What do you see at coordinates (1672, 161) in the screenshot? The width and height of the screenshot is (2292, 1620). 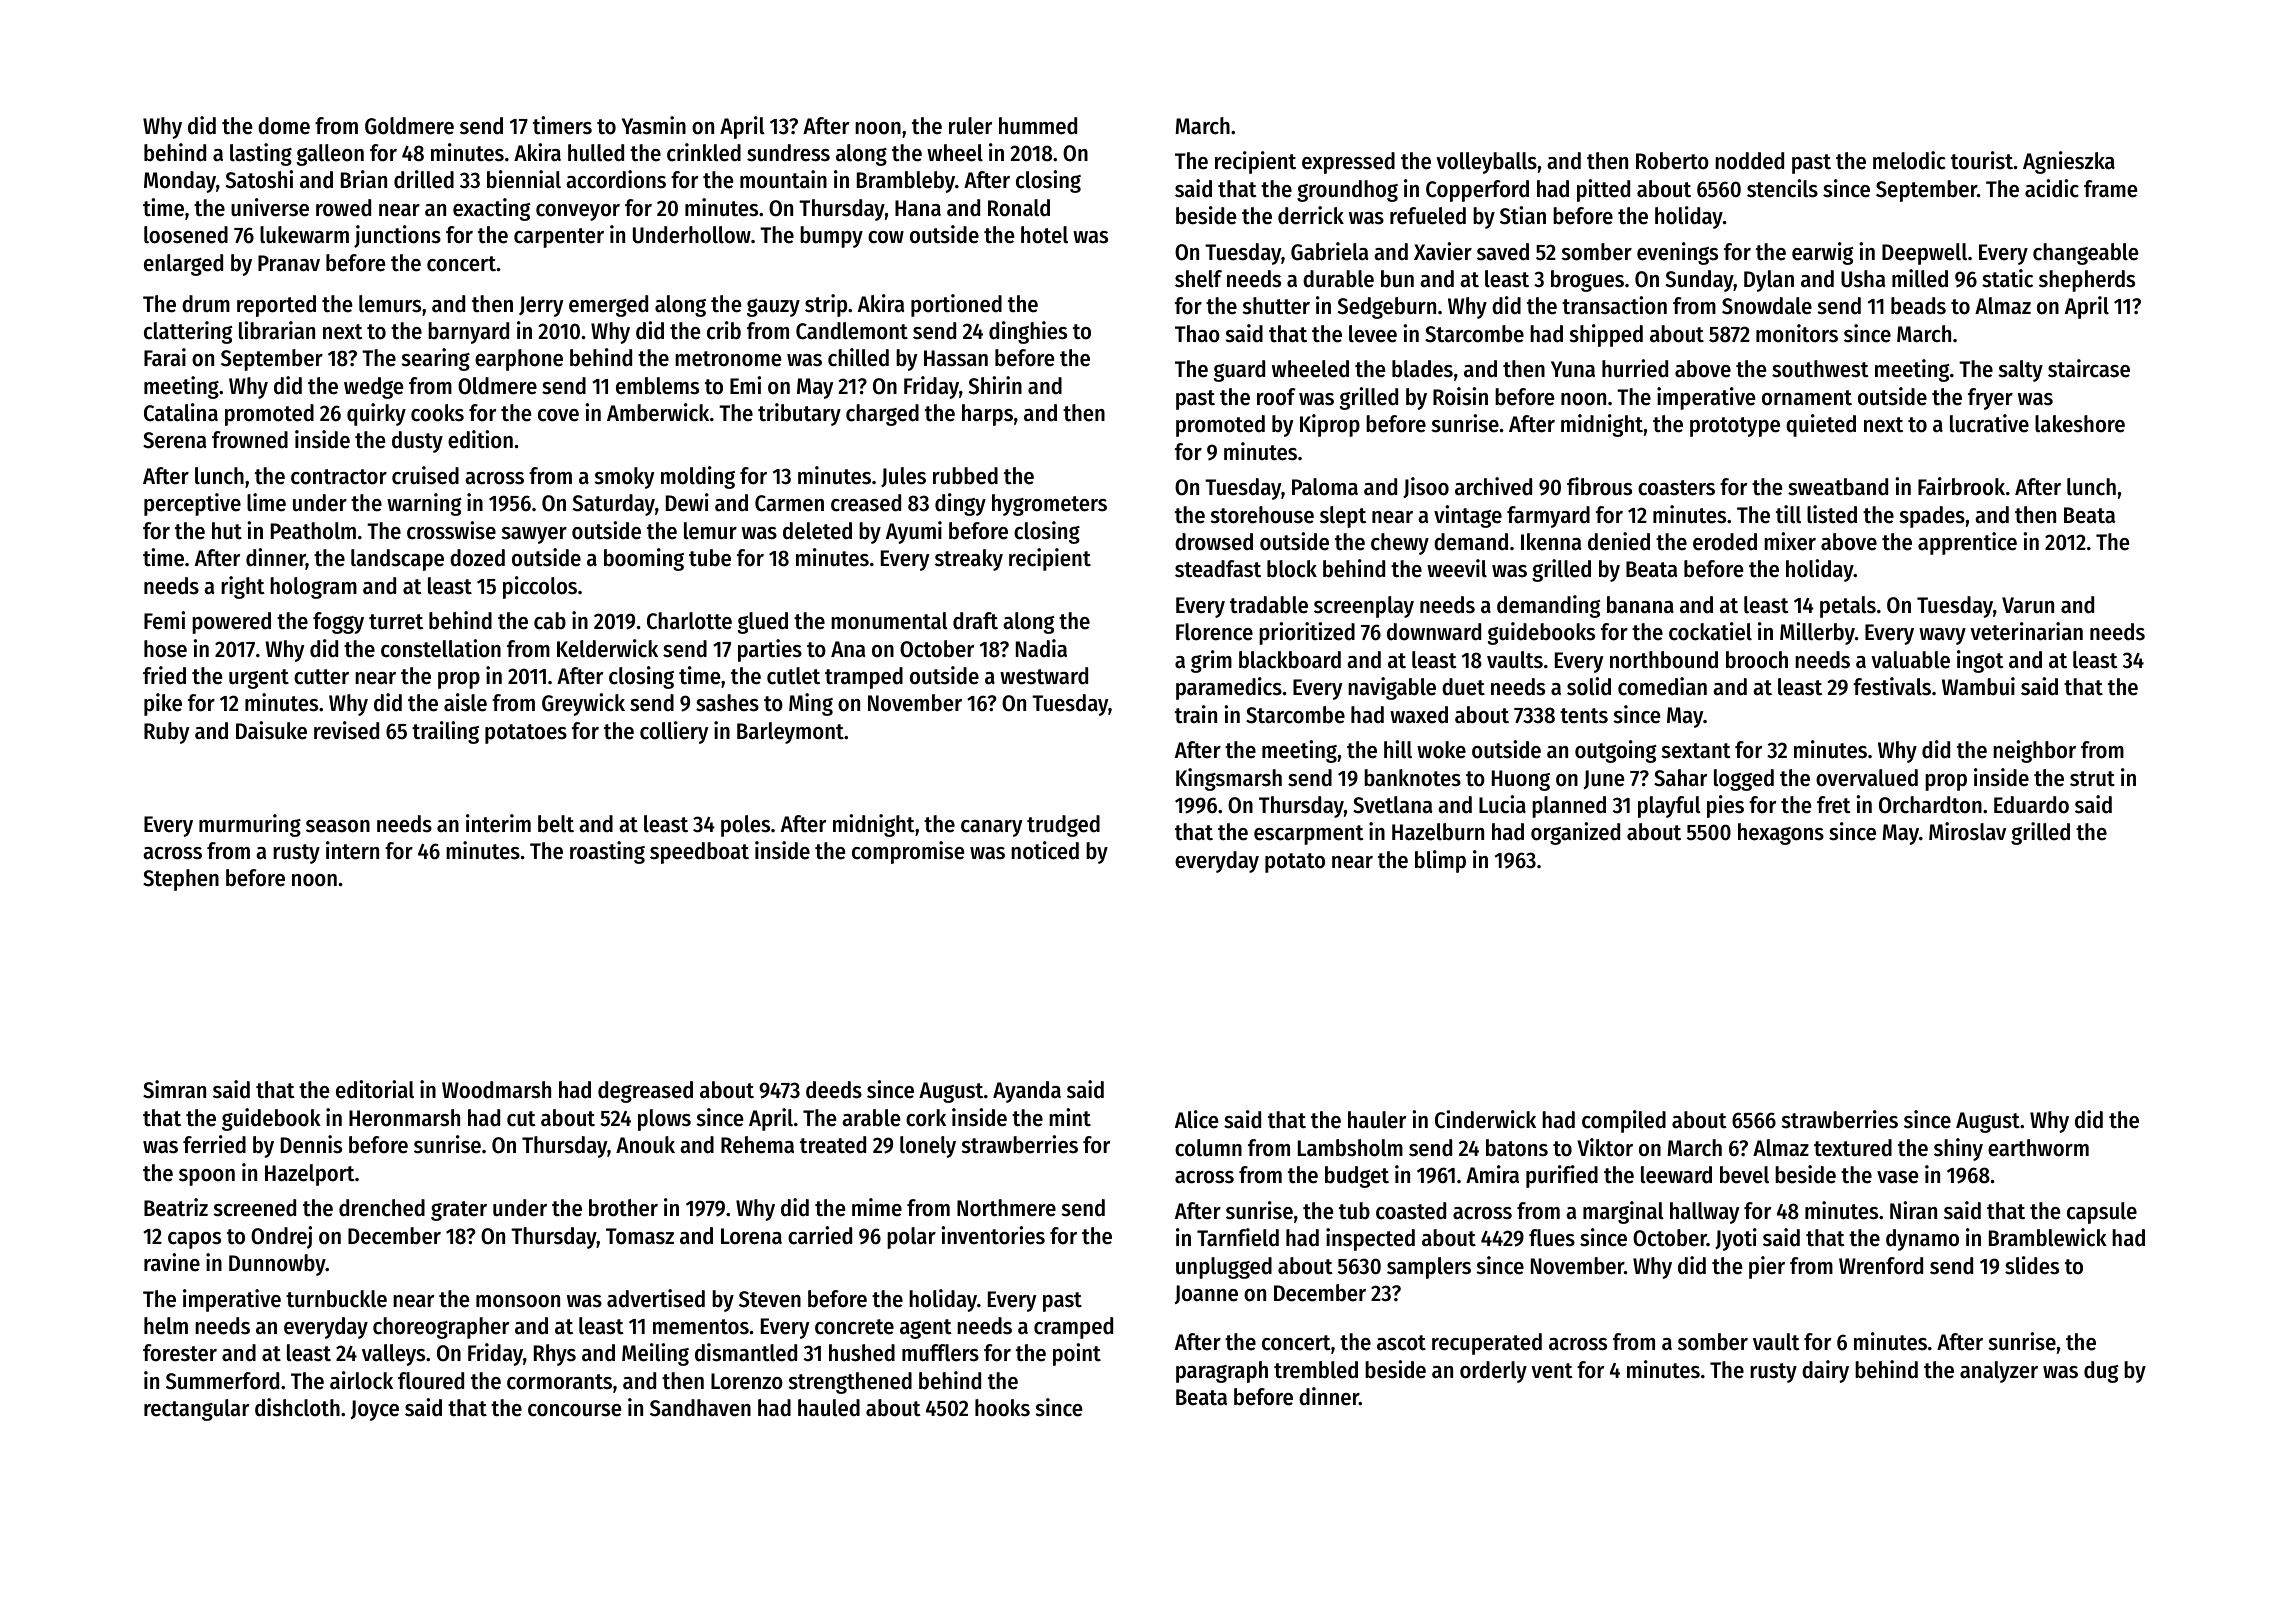 I see `Roberto` at bounding box center [1672, 161].
